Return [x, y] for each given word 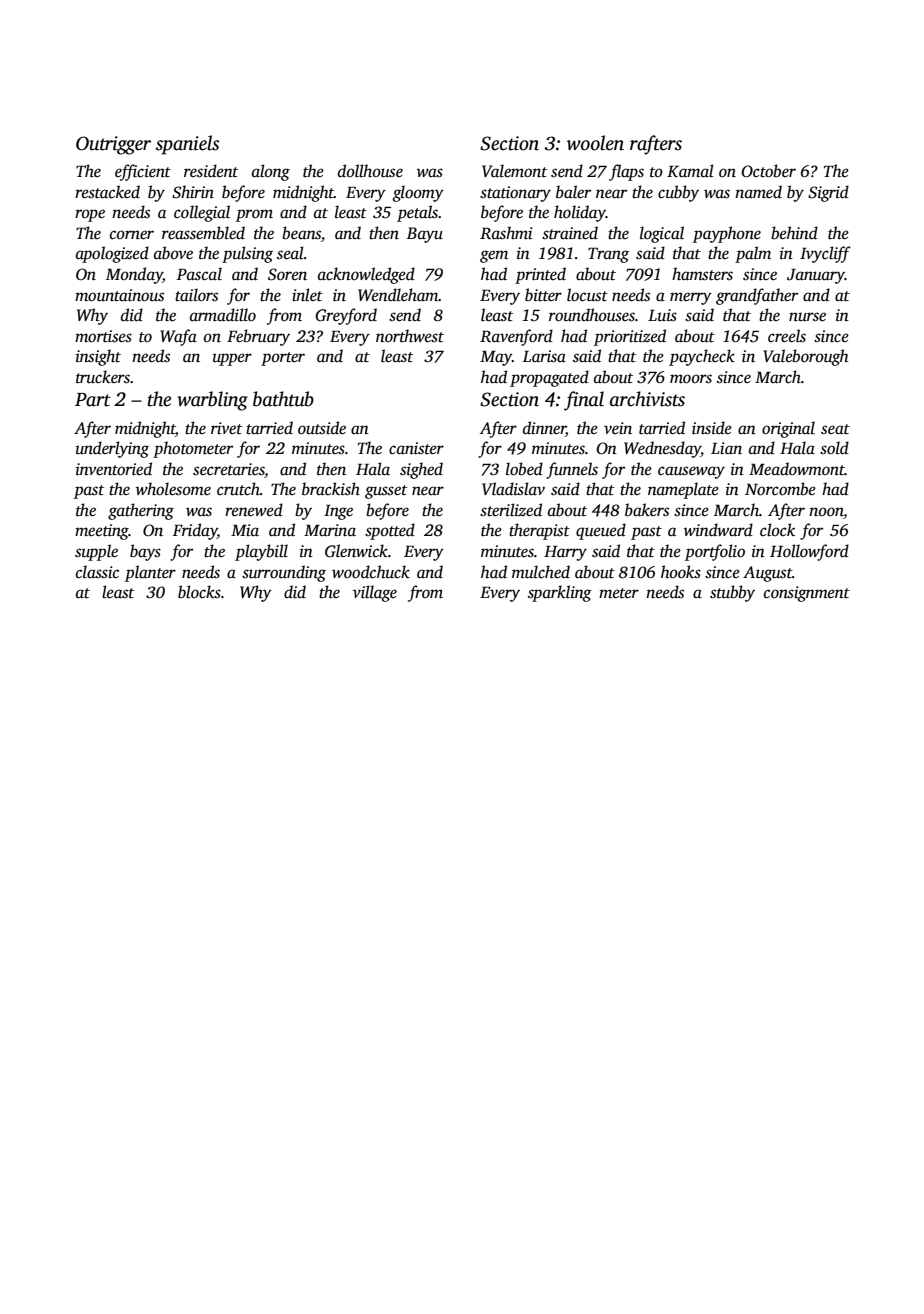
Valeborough [806, 357]
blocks [199, 592]
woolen [595, 143]
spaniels [187, 145]
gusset [386, 492]
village [375, 593]
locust [587, 295]
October [768, 171]
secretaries [229, 470]
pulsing [247, 254]
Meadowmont [797, 469]
